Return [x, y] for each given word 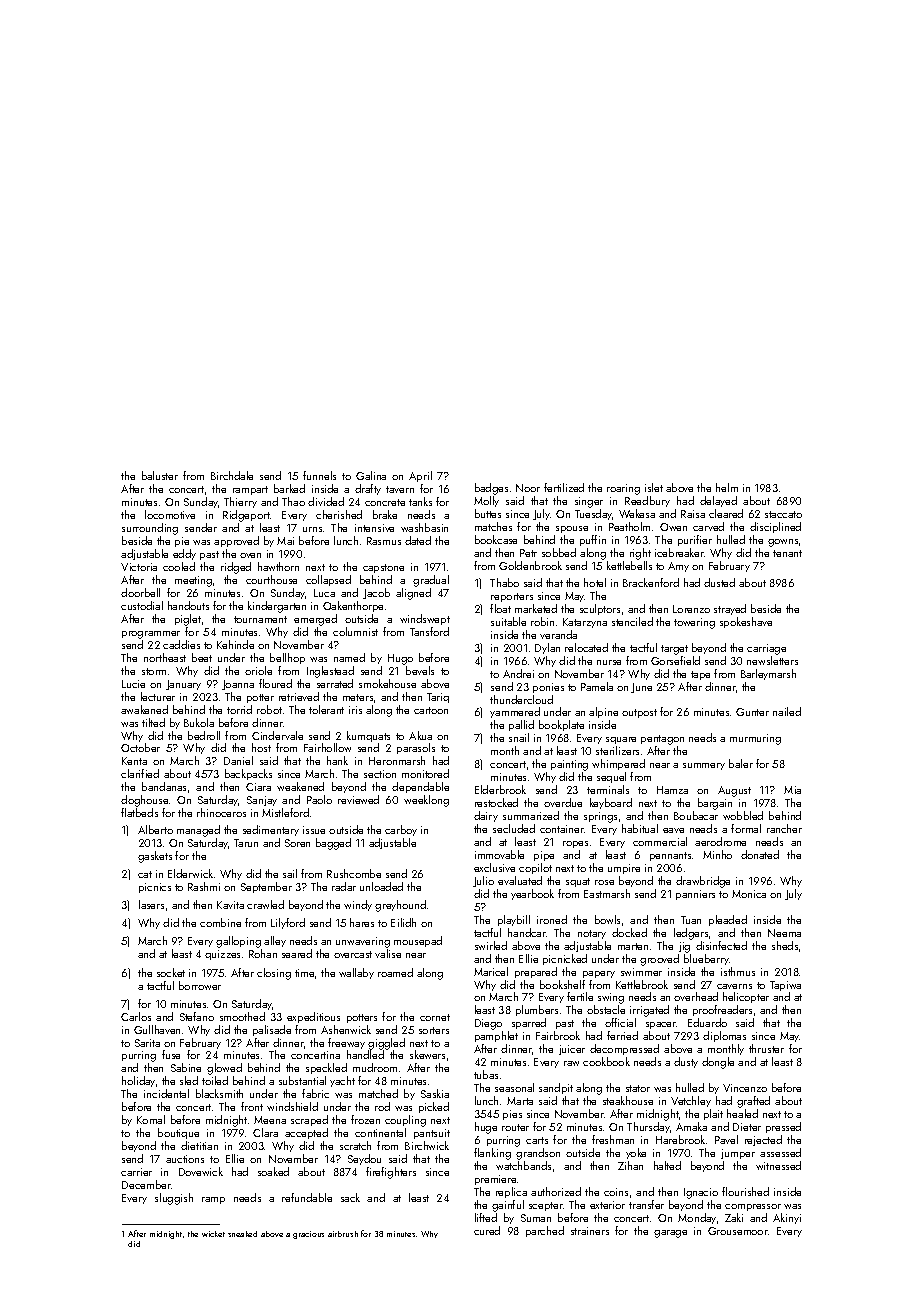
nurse [609, 662]
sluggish [174, 1199]
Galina [371, 475]
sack [350, 1197]
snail [519, 737]
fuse [171, 1054]
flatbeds [139, 812]
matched [378, 1093]
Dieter [747, 1127]
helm [727, 487]
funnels [319, 475]
